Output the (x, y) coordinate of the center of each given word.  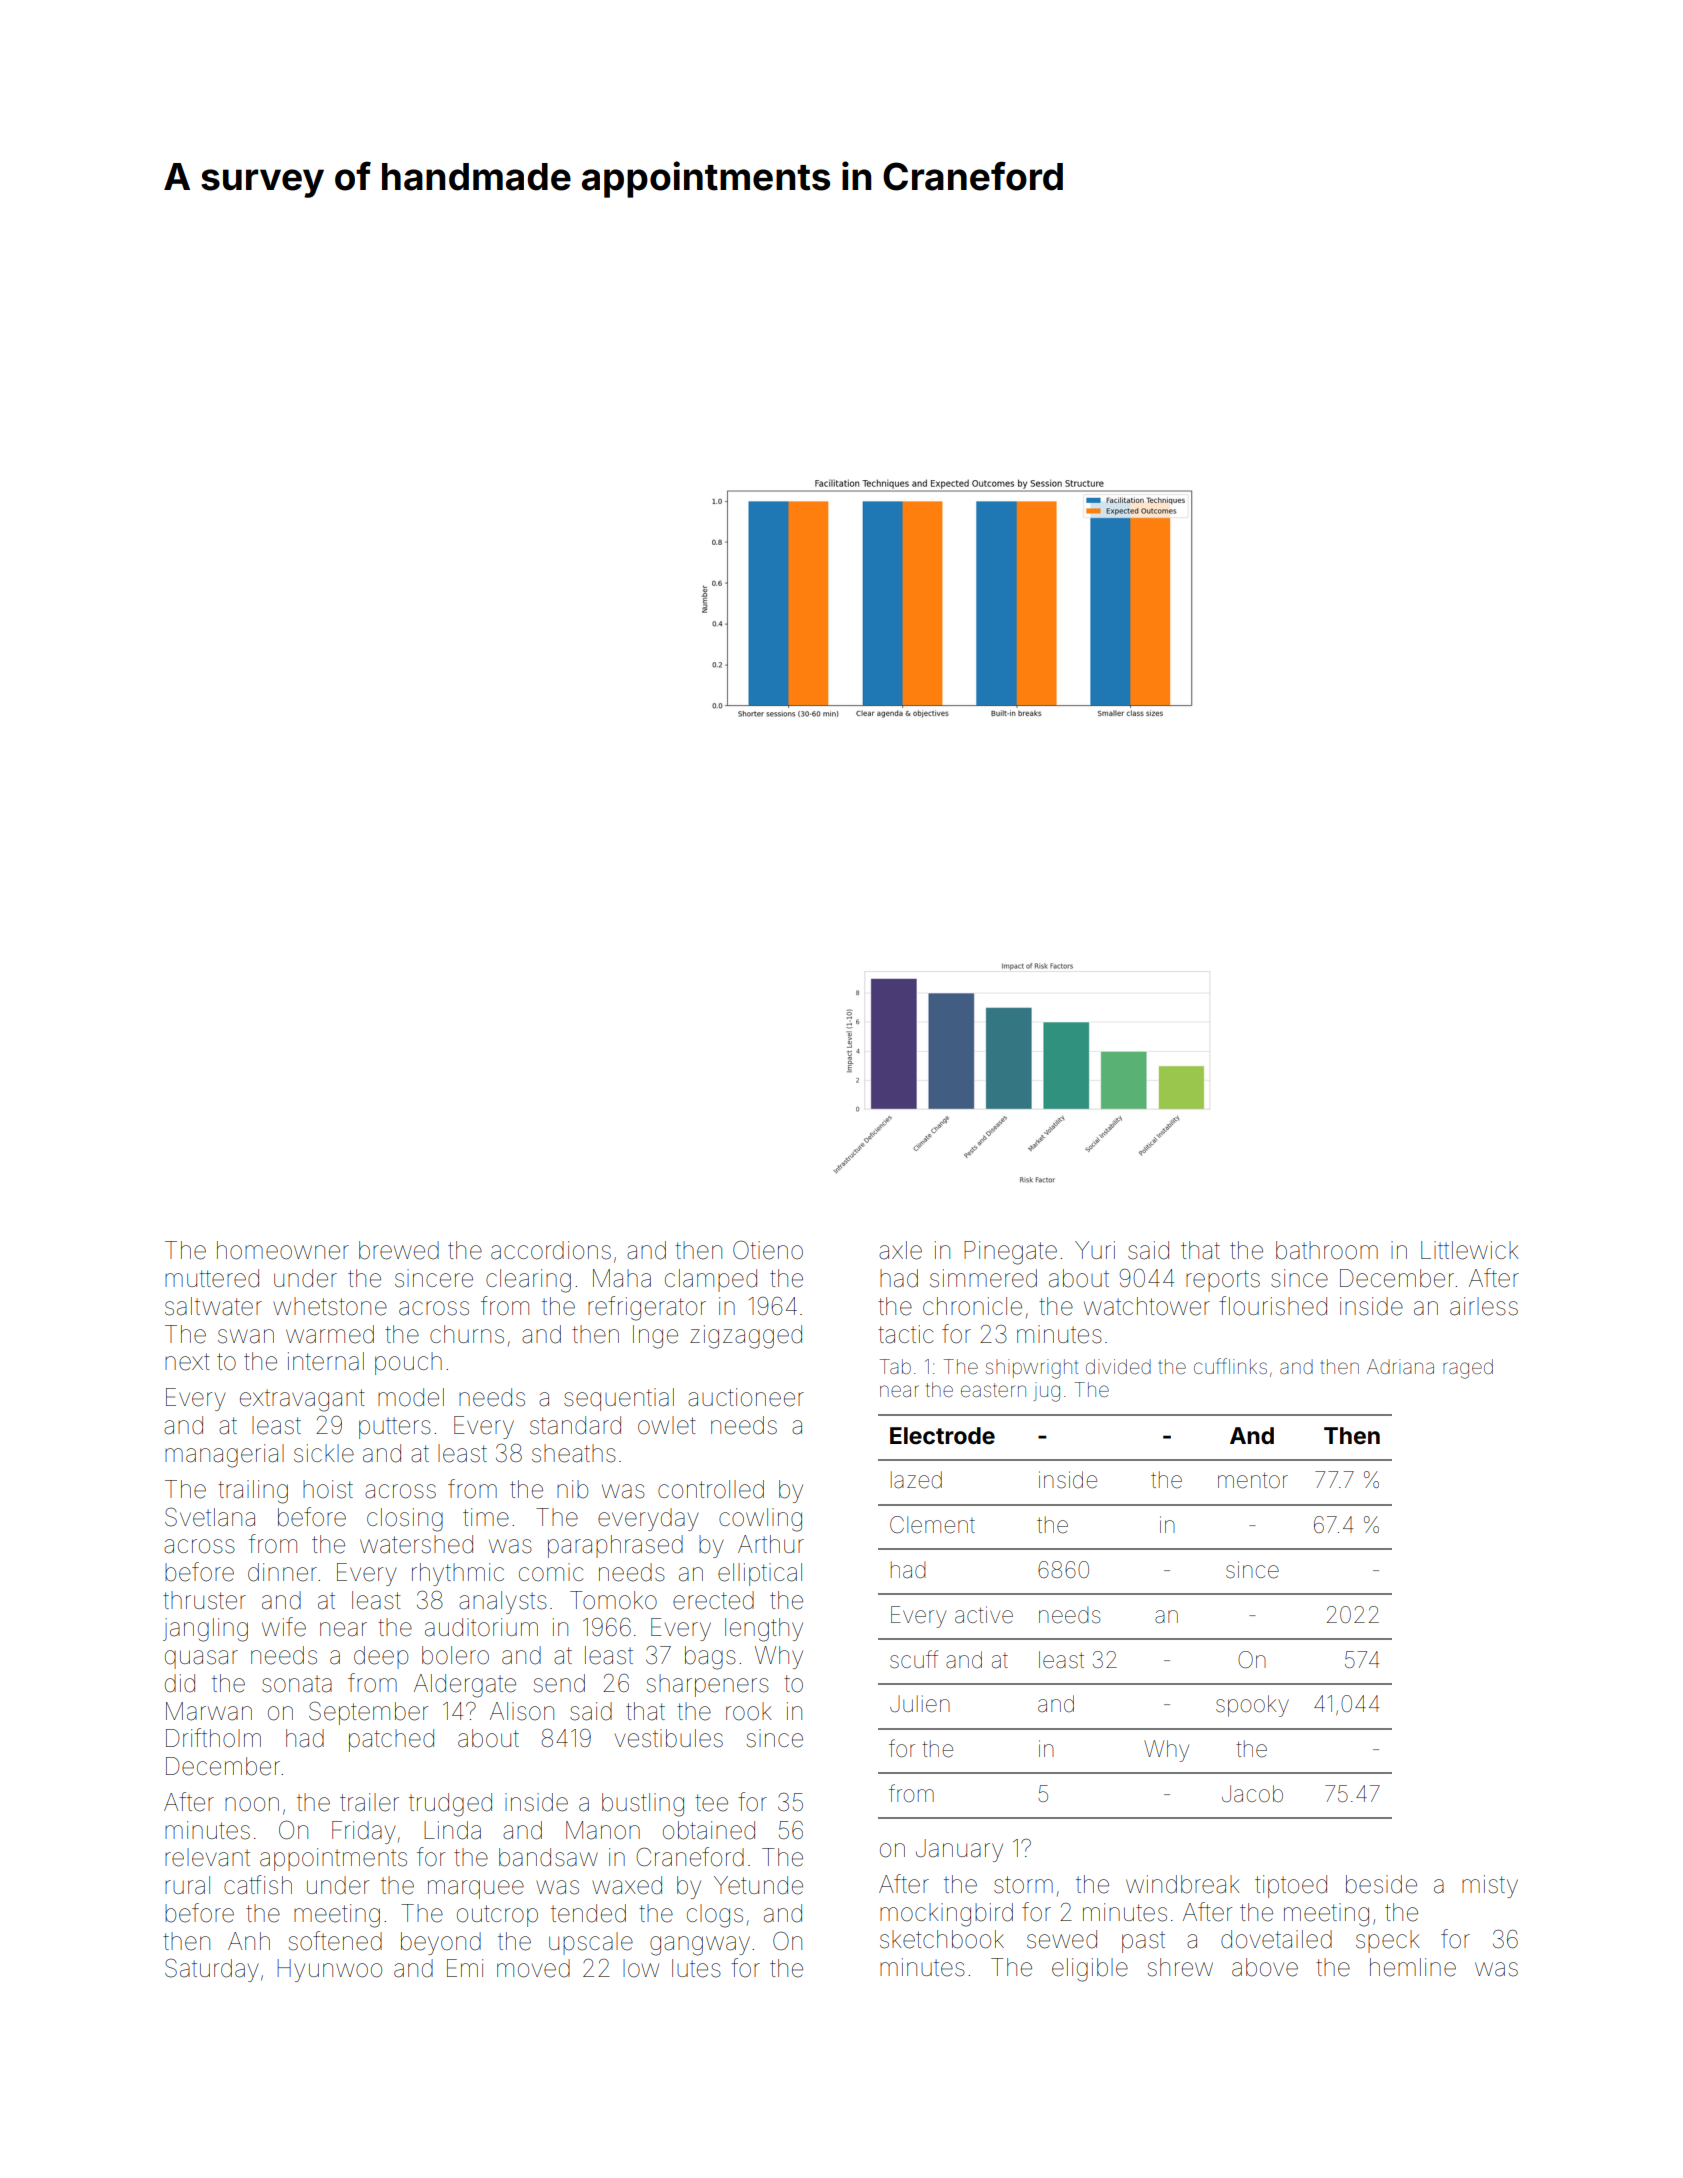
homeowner (283, 1250)
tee (711, 1803)
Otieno (768, 1250)
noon (252, 1804)
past (1143, 1942)
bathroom (1327, 1250)
